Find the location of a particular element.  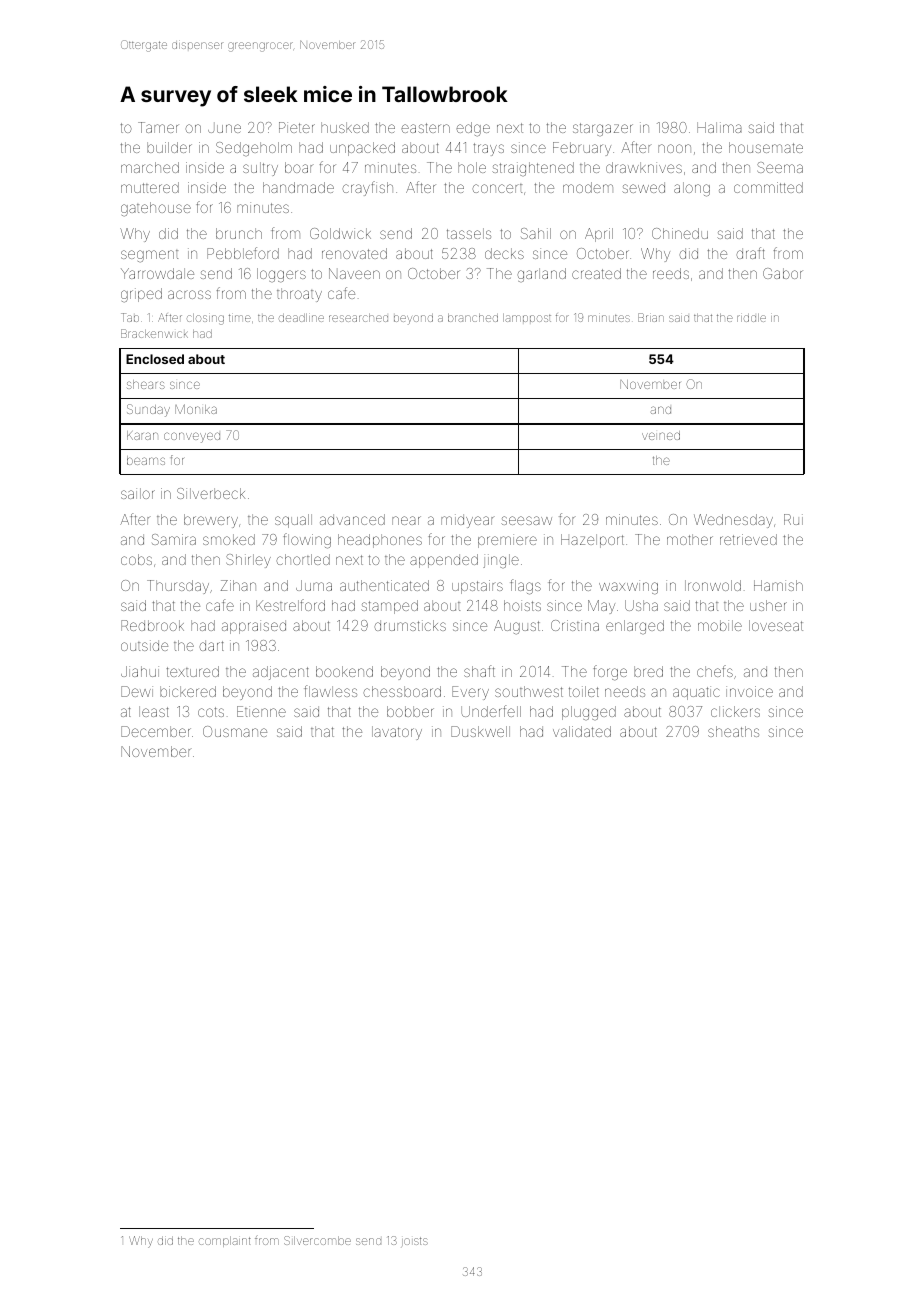

least is located at coordinates (154, 711).
